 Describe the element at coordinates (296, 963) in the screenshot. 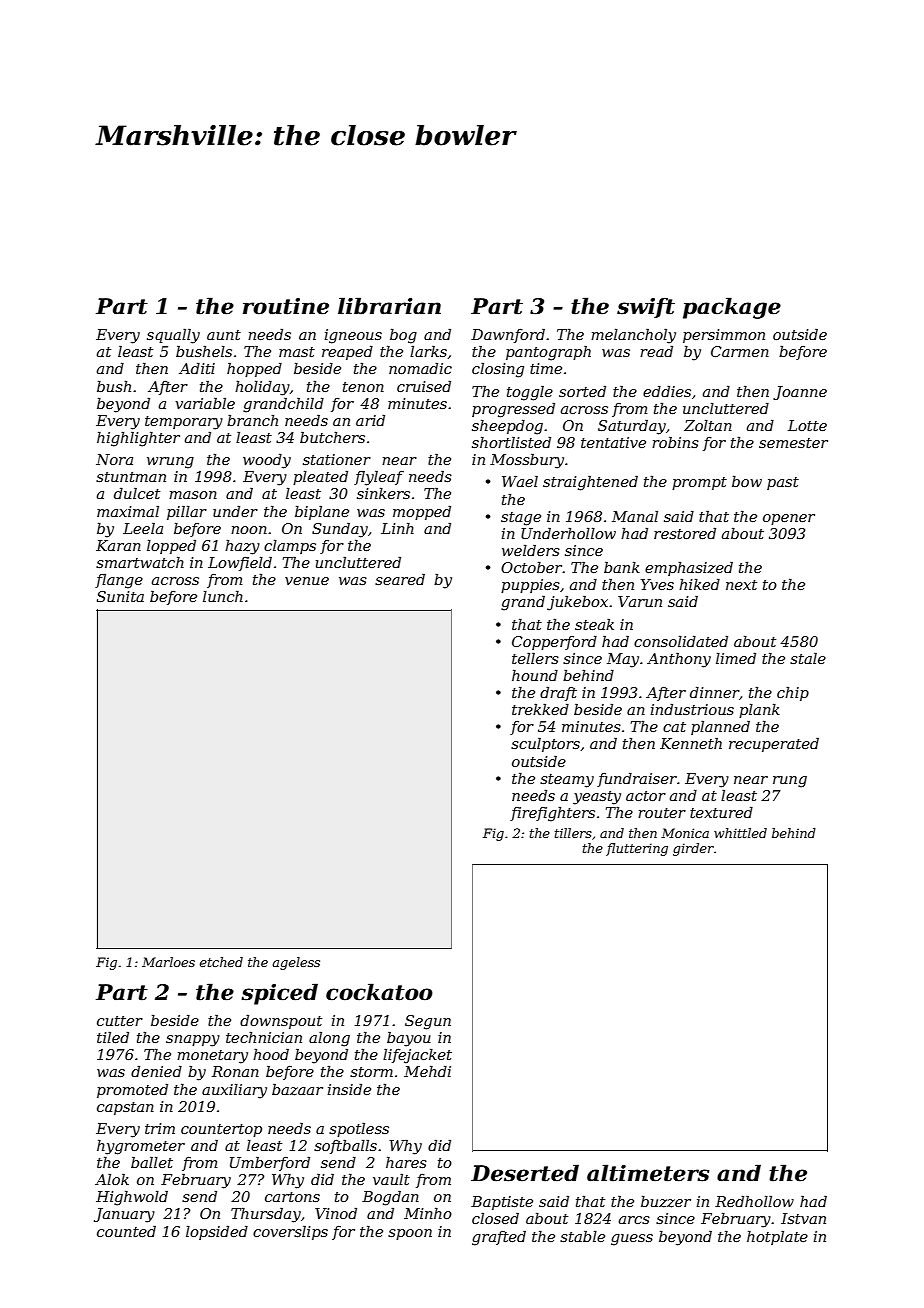

I see `ageless` at that location.
